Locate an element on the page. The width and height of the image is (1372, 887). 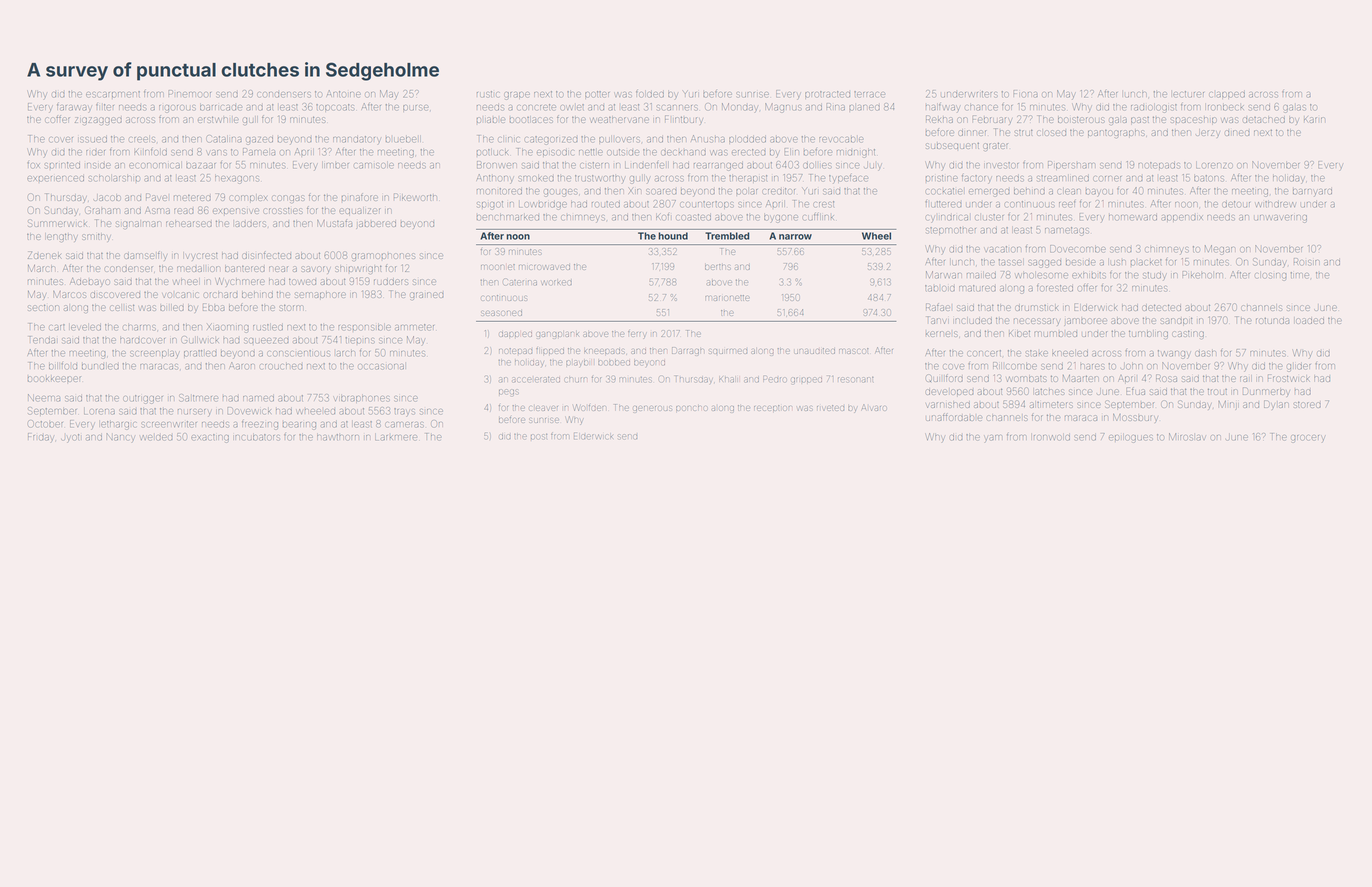
cameras is located at coordinates (404, 425).
